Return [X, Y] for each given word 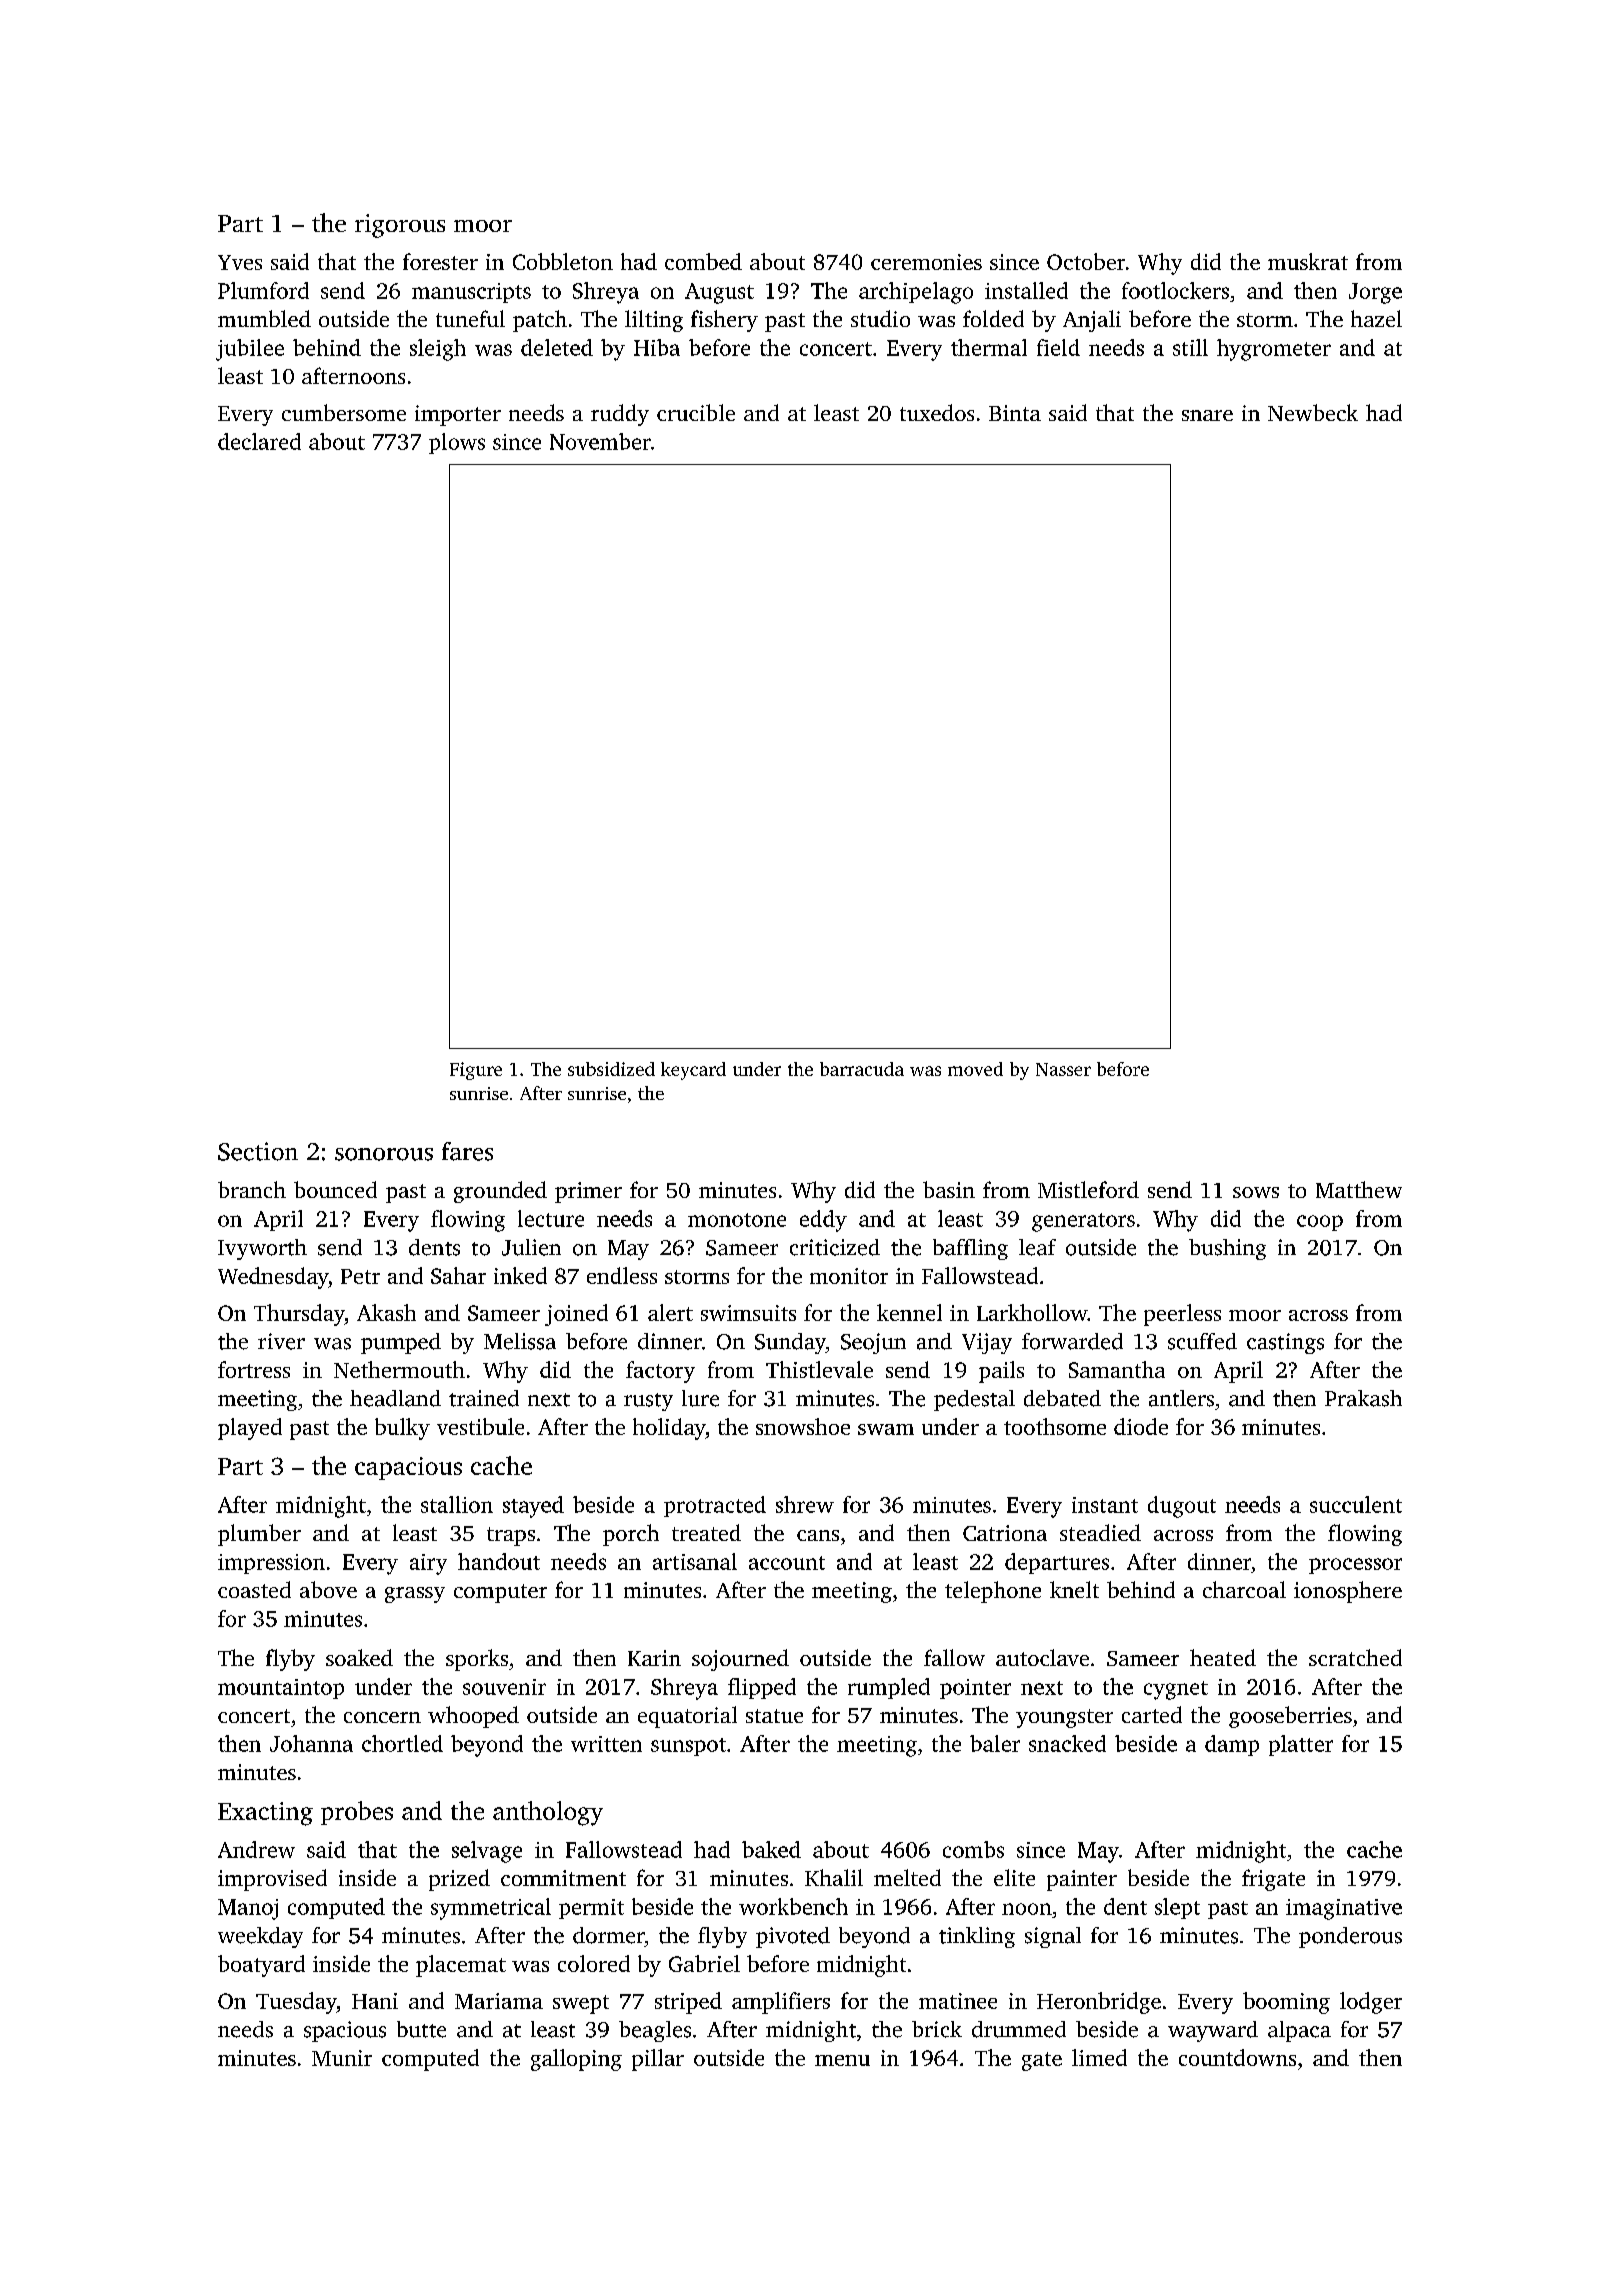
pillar [658, 2060]
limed [1099, 2057]
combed [703, 261]
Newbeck [1313, 412]
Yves [240, 262]
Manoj [248, 1909]
